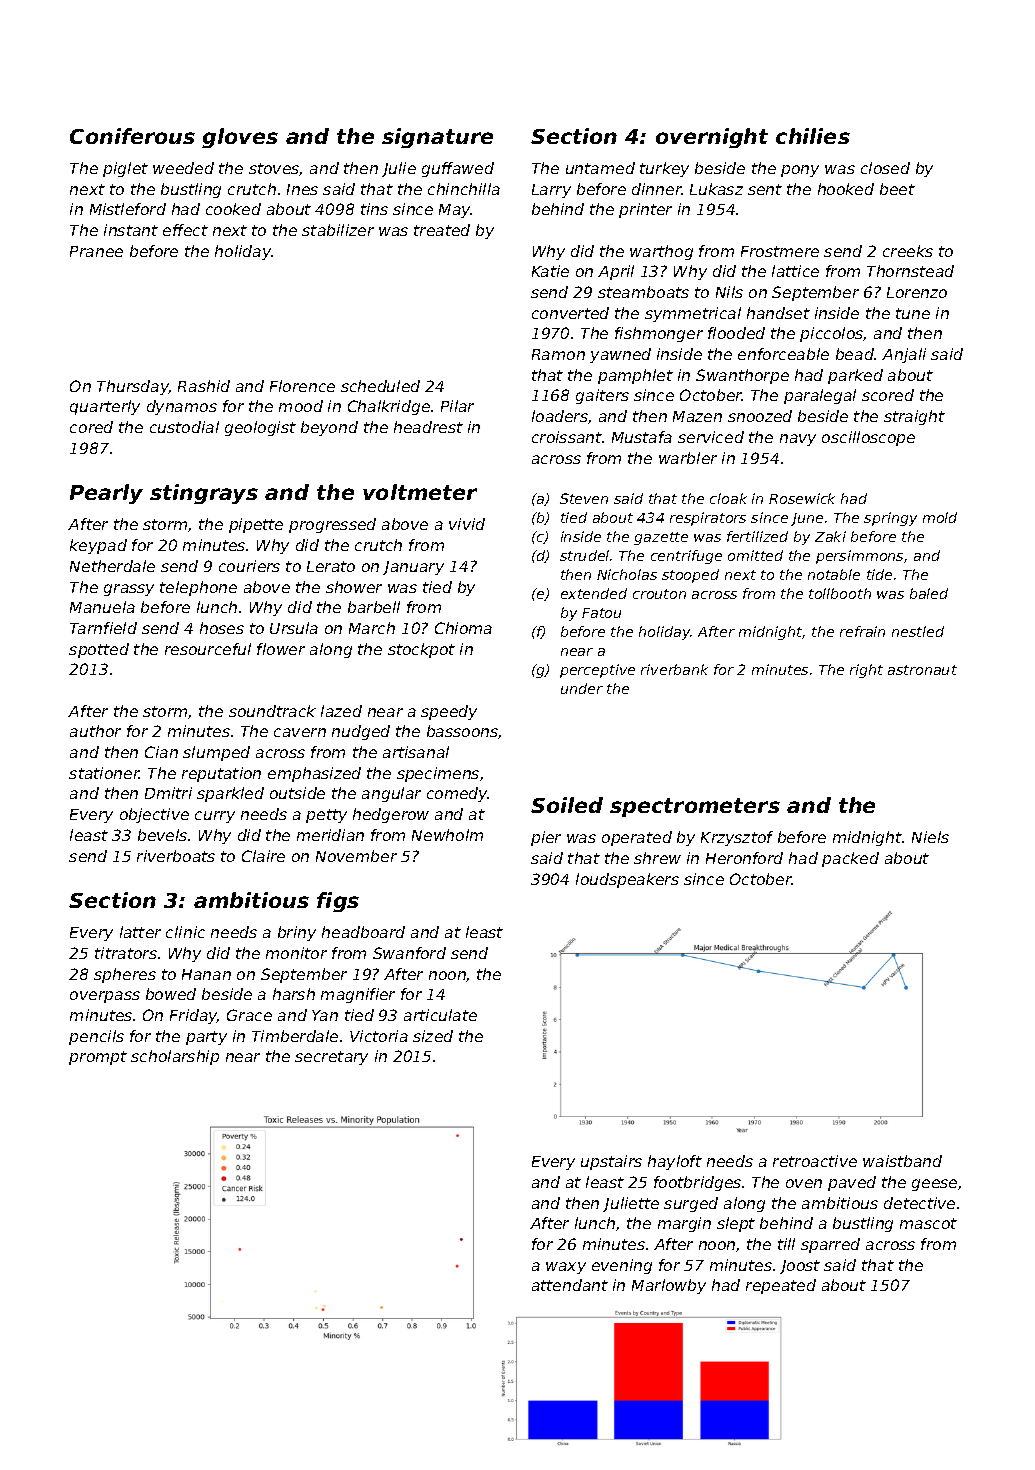 The height and width of the page is (1470, 1035). Describe the element at coordinates (929, 593) in the page. I see `baled` at that location.
